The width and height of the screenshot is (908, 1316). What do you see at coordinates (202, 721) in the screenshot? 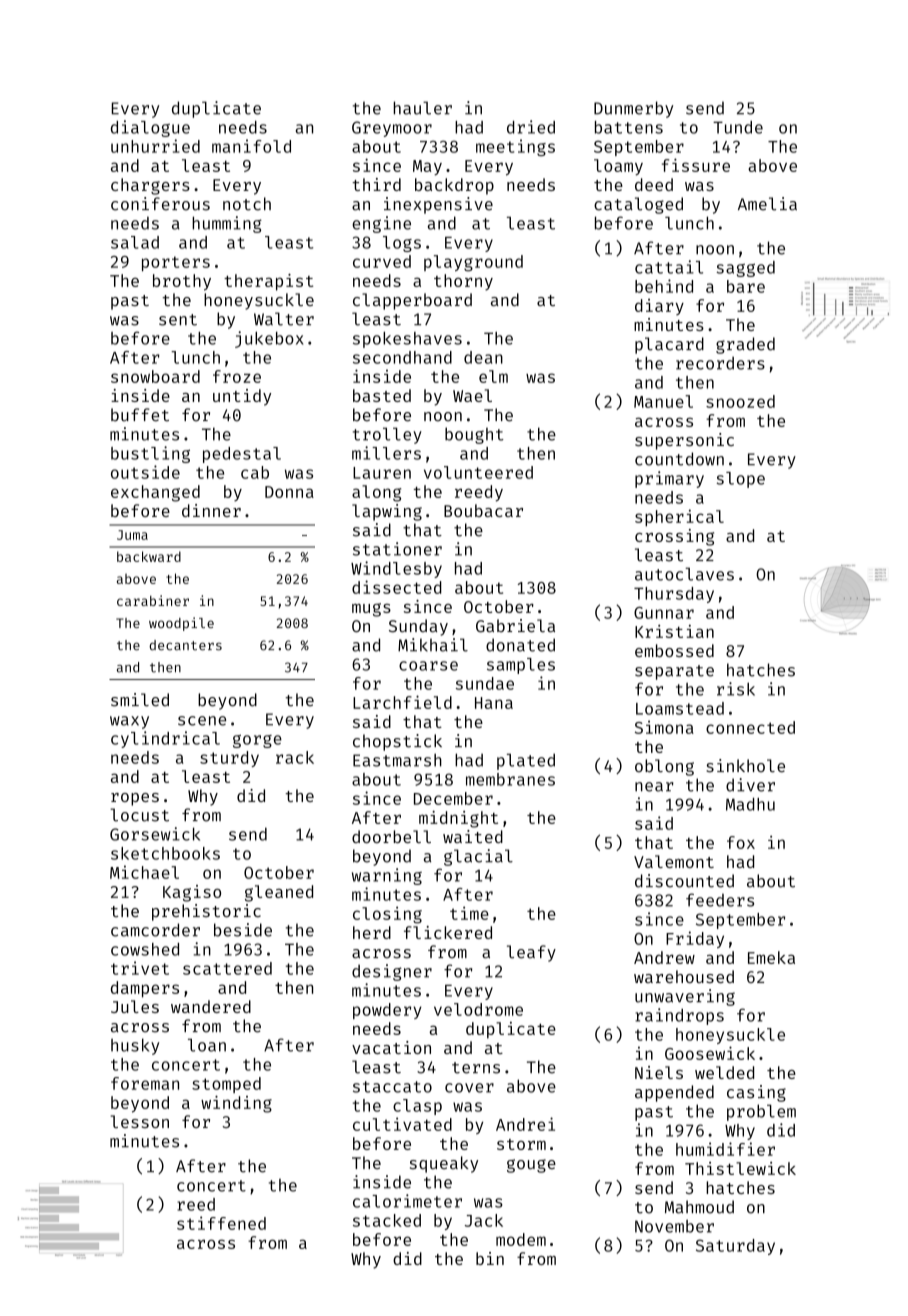
I see `scene` at bounding box center [202, 721].
